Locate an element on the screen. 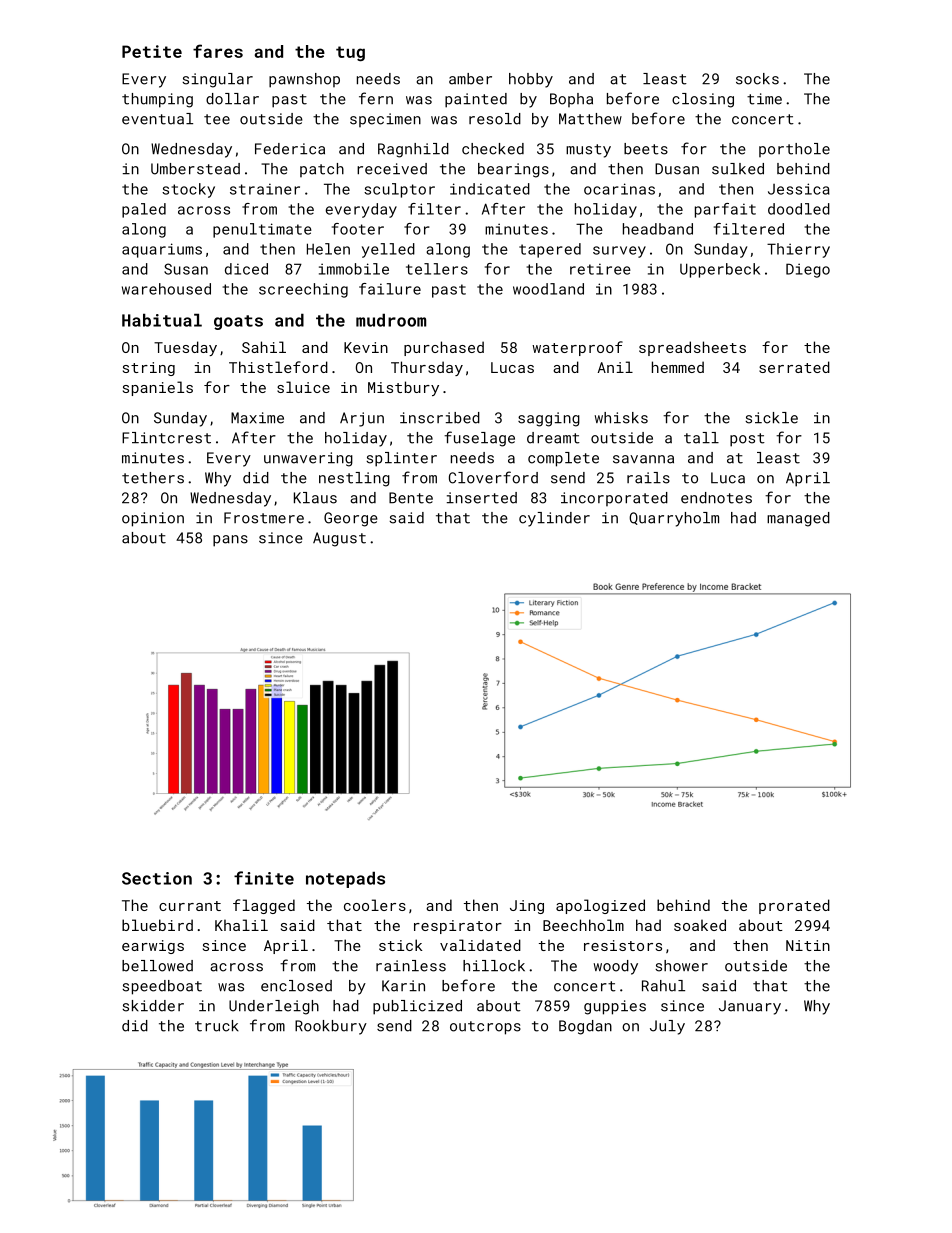 Image resolution: width=952 pixels, height=1233 pixels. truck is located at coordinates (217, 1026).
